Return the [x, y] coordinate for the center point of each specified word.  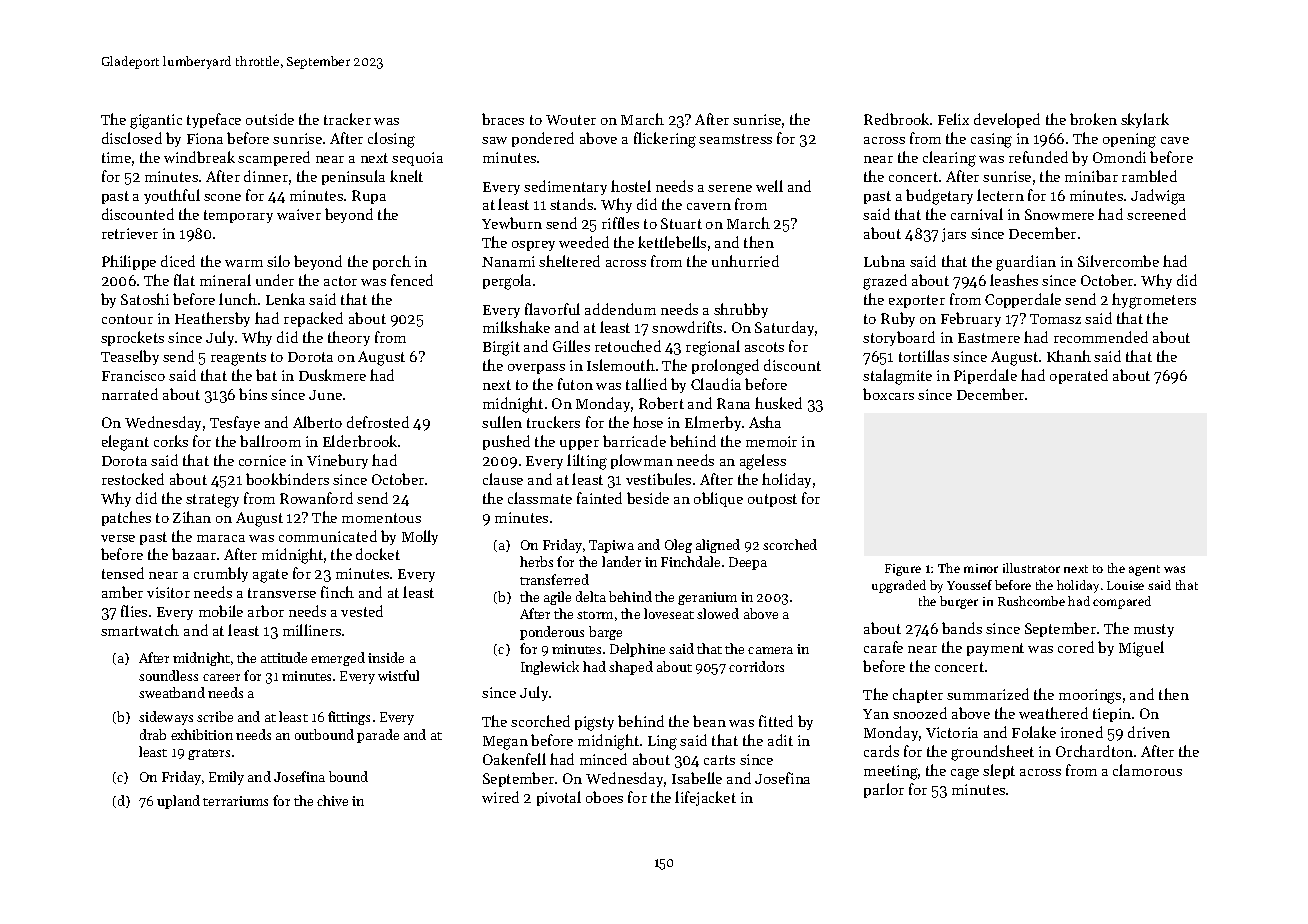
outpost [772, 500]
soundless [168, 675]
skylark [1145, 120]
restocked [133, 479]
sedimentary [565, 187]
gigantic [156, 121]
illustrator [1031, 568]
